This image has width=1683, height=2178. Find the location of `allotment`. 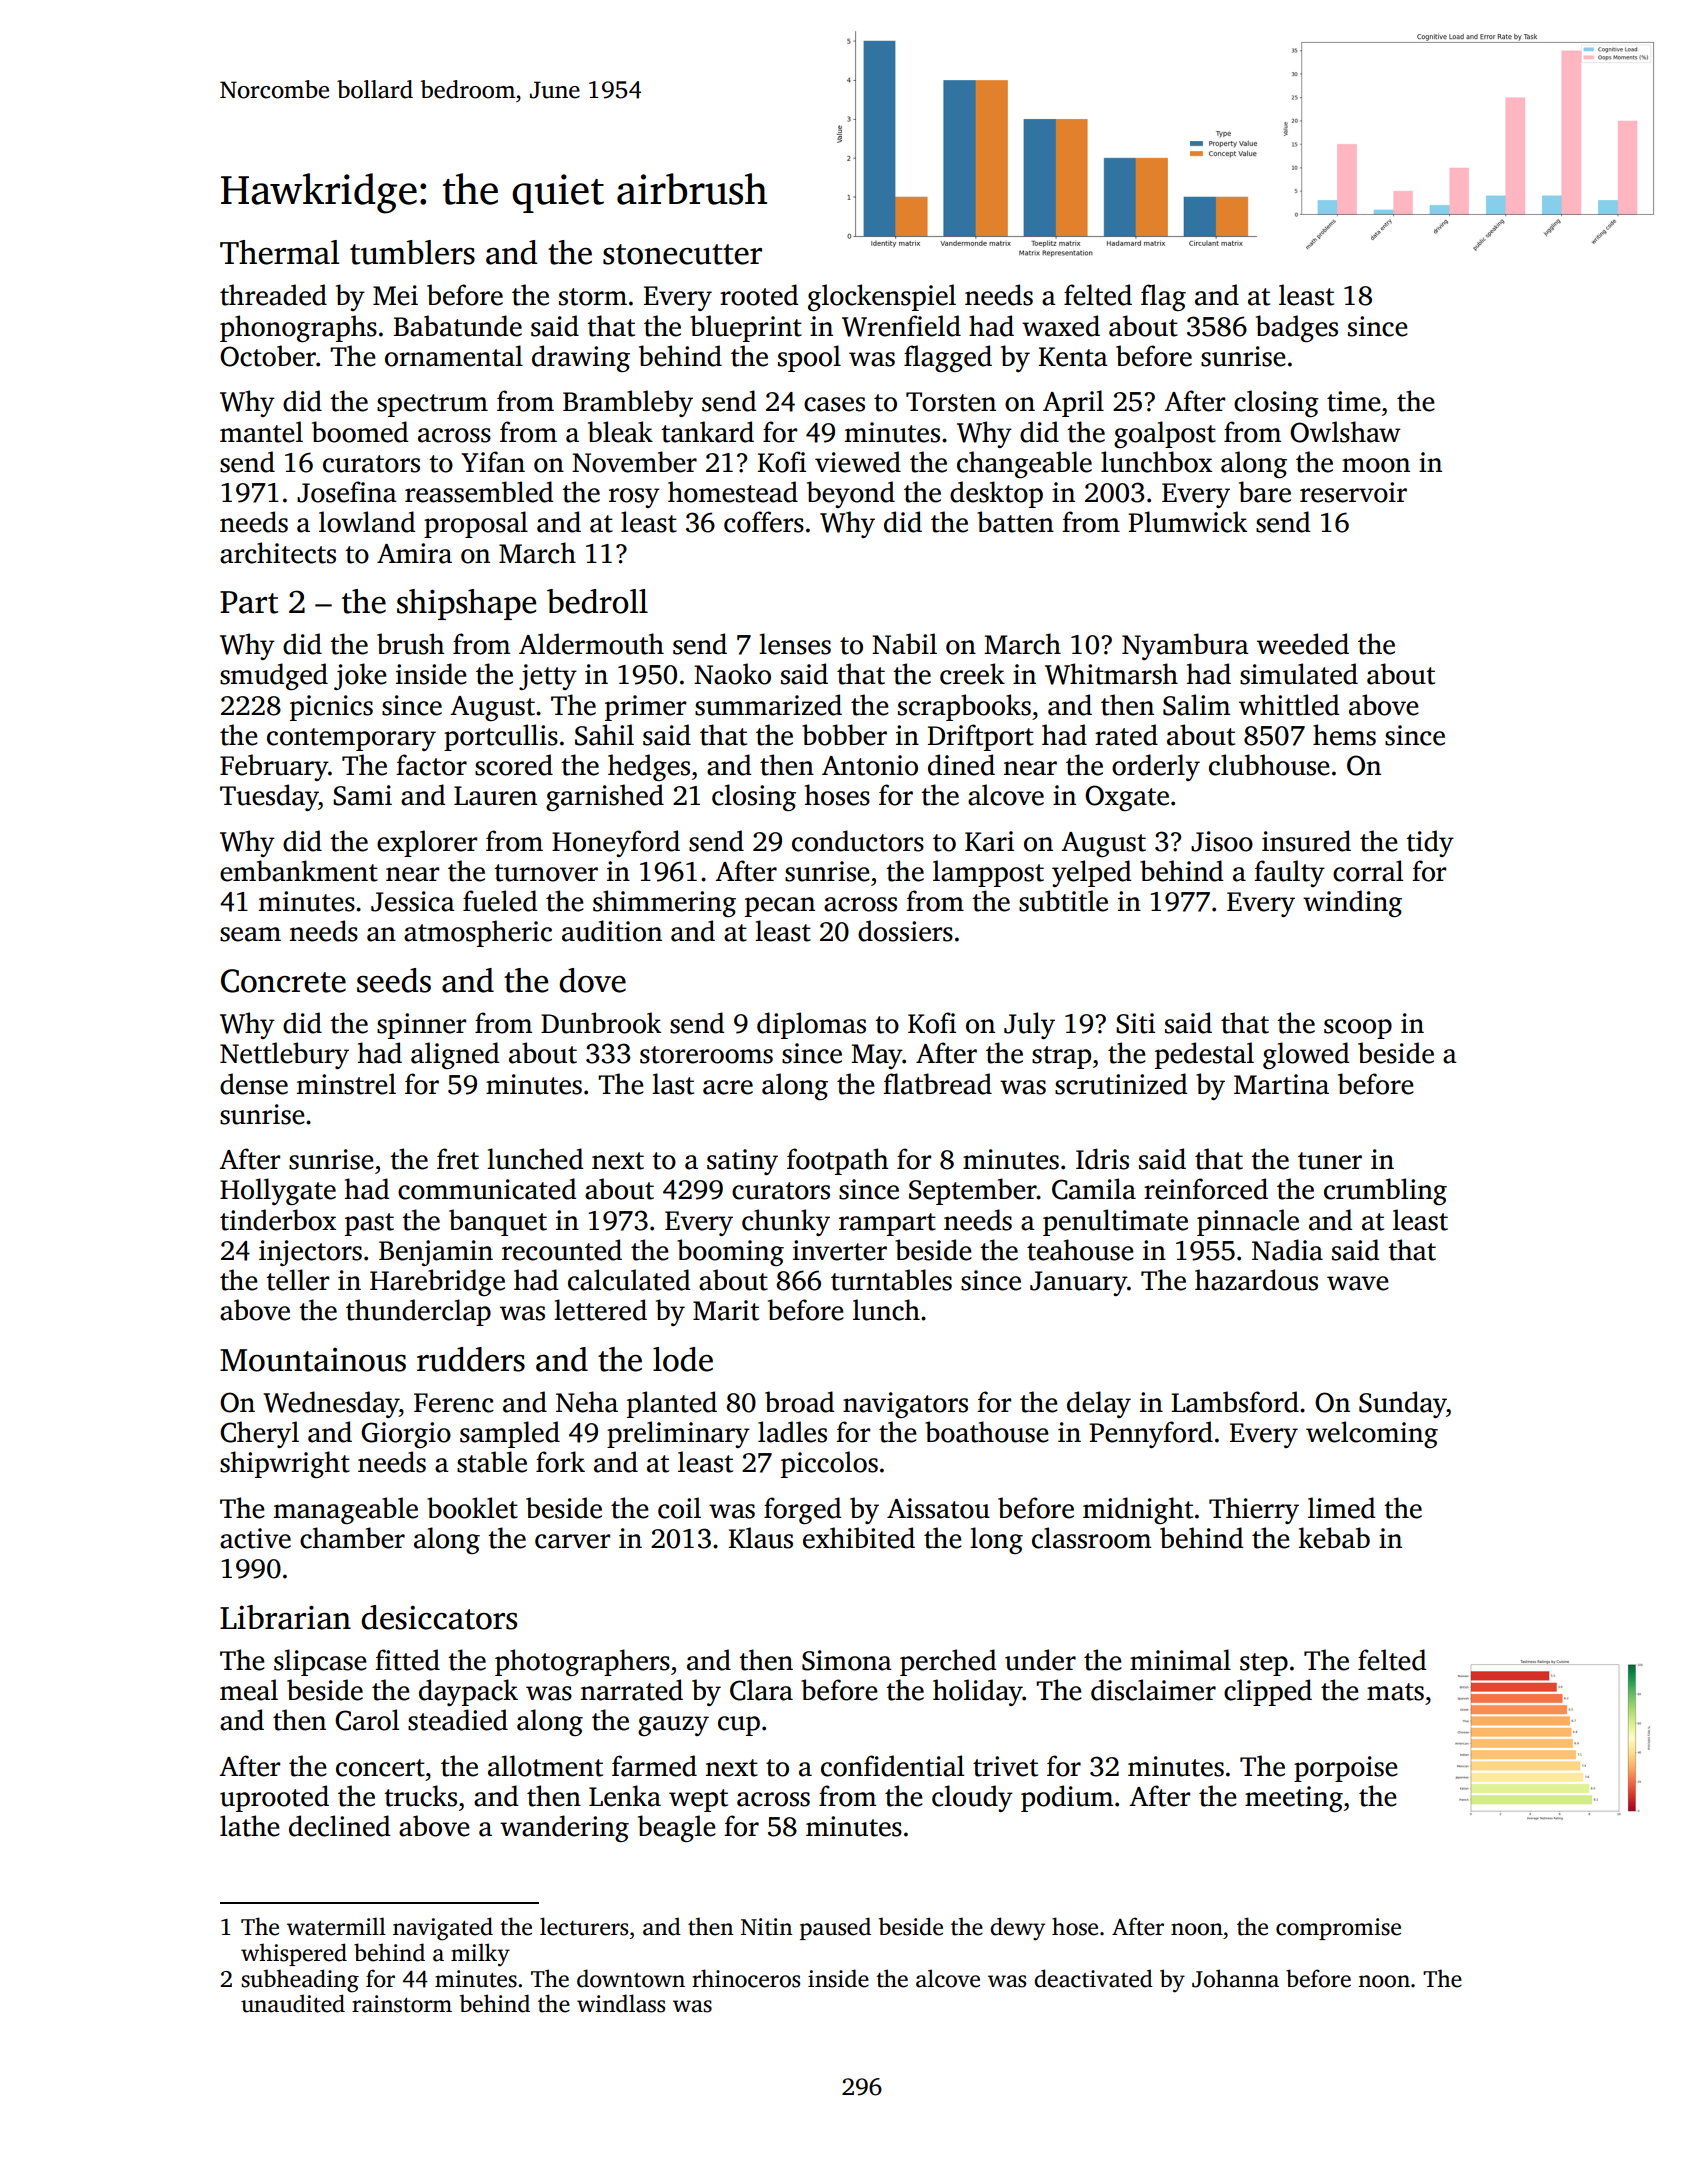

allotment is located at coordinates (545, 1766).
